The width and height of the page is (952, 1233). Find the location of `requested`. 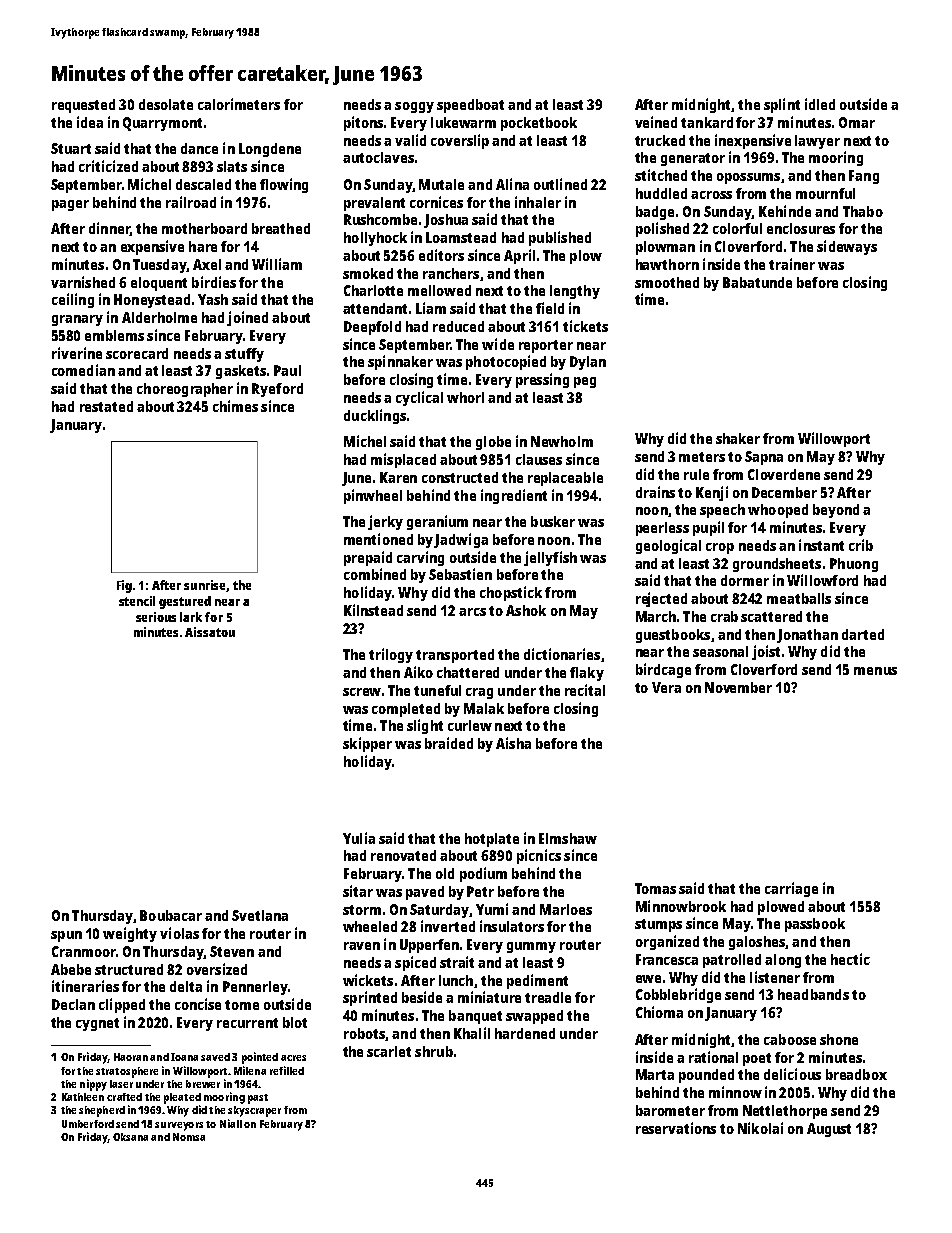

requested is located at coordinates (83, 106).
